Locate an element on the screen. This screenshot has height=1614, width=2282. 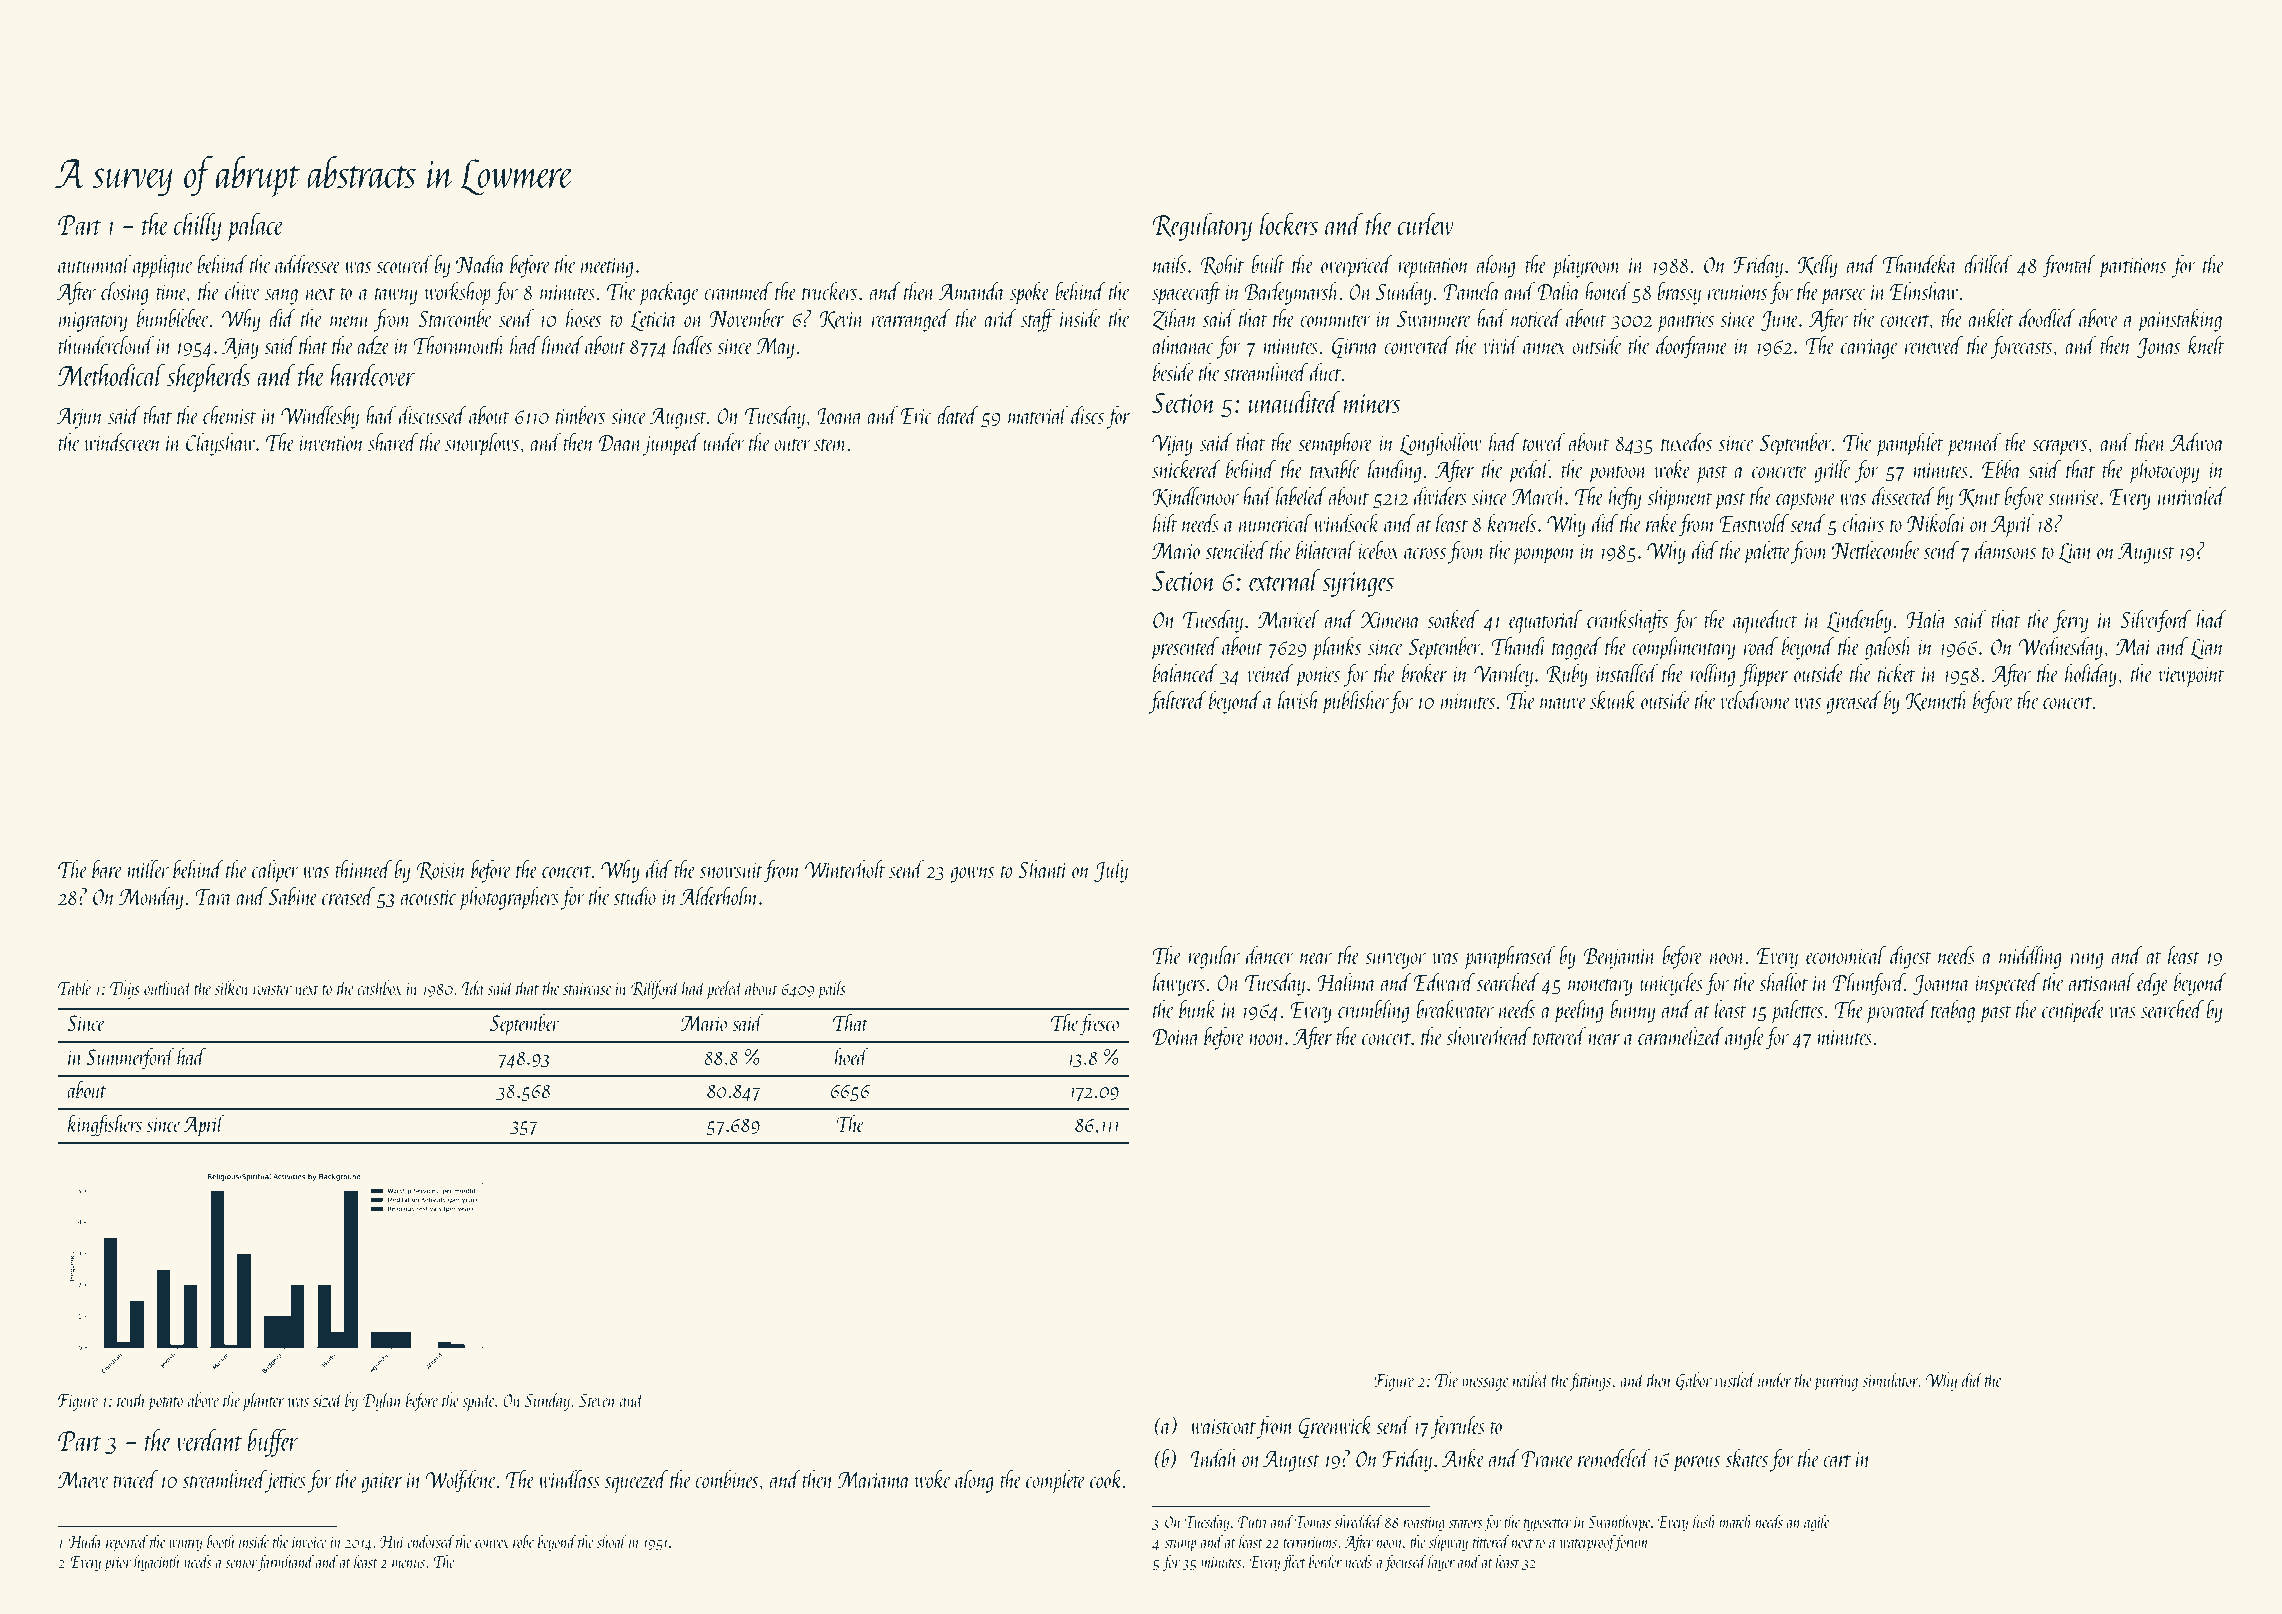
Thandeka is located at coordinates (1919, 264).
